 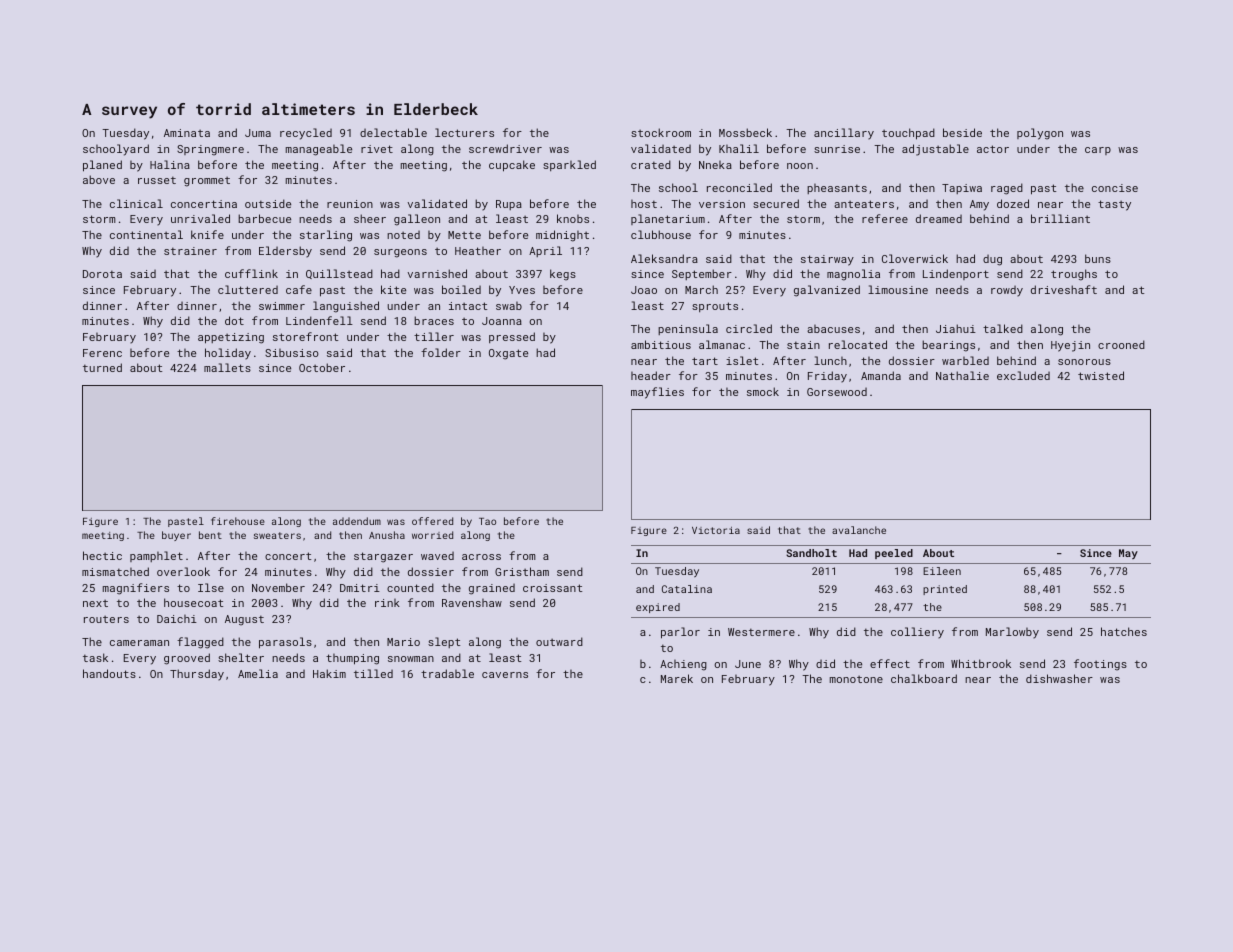 I want to click on Victoria, so click(x=716, y=530).
